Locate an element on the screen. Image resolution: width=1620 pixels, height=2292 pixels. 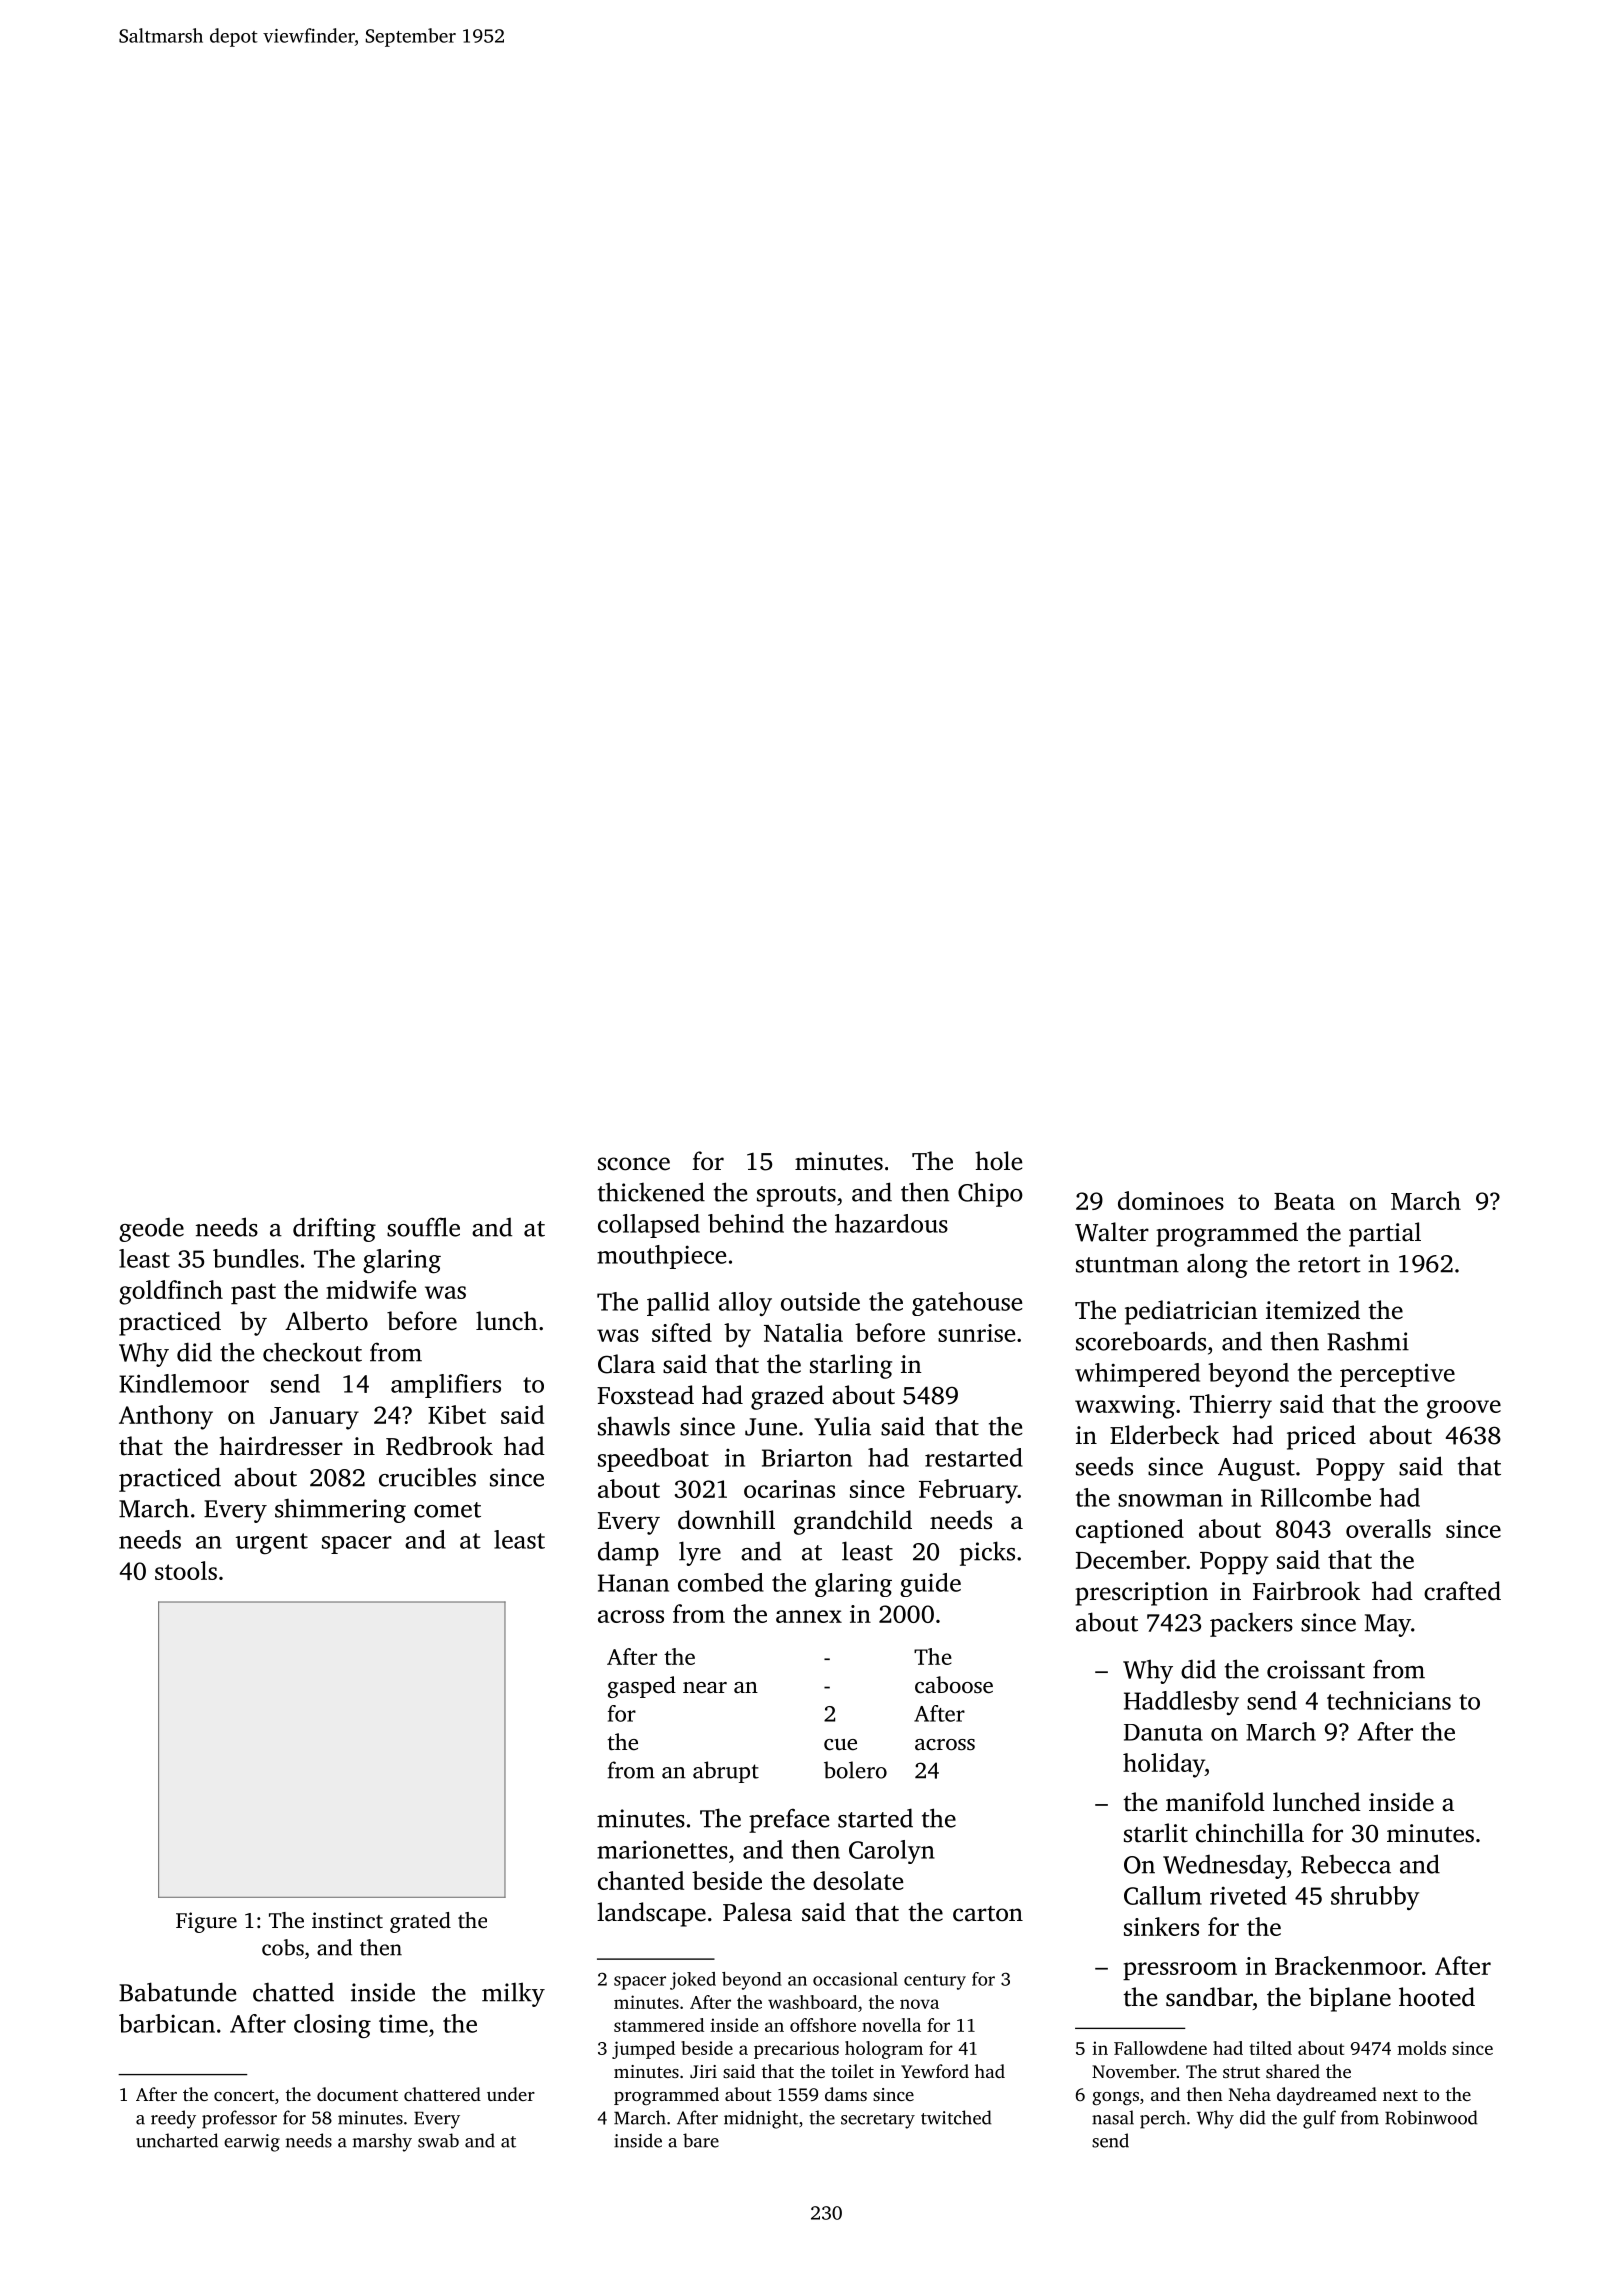
Yewford is located at coordinates (935, 2071).
